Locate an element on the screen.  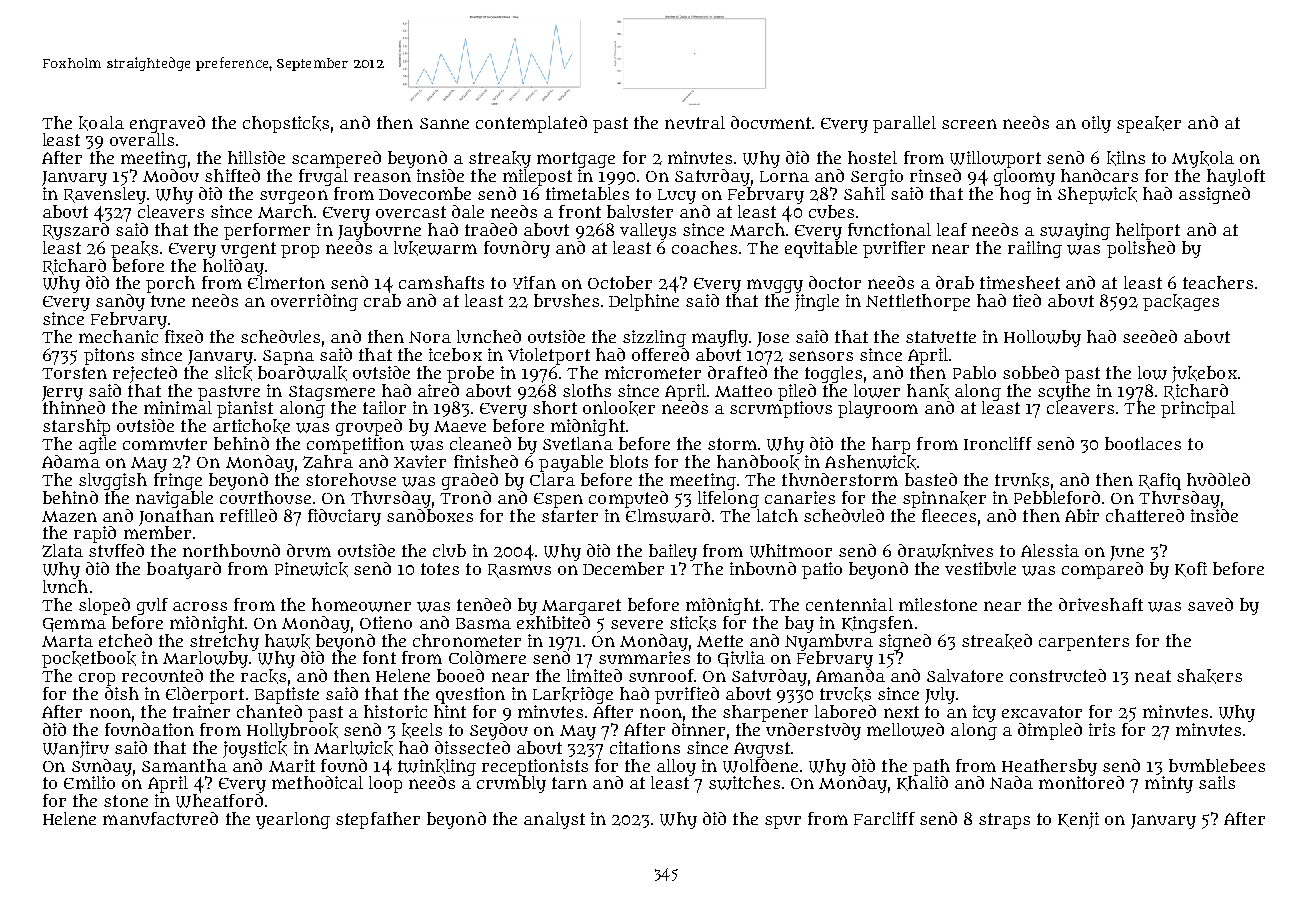
streaked is located at coordinates (997, 641).
